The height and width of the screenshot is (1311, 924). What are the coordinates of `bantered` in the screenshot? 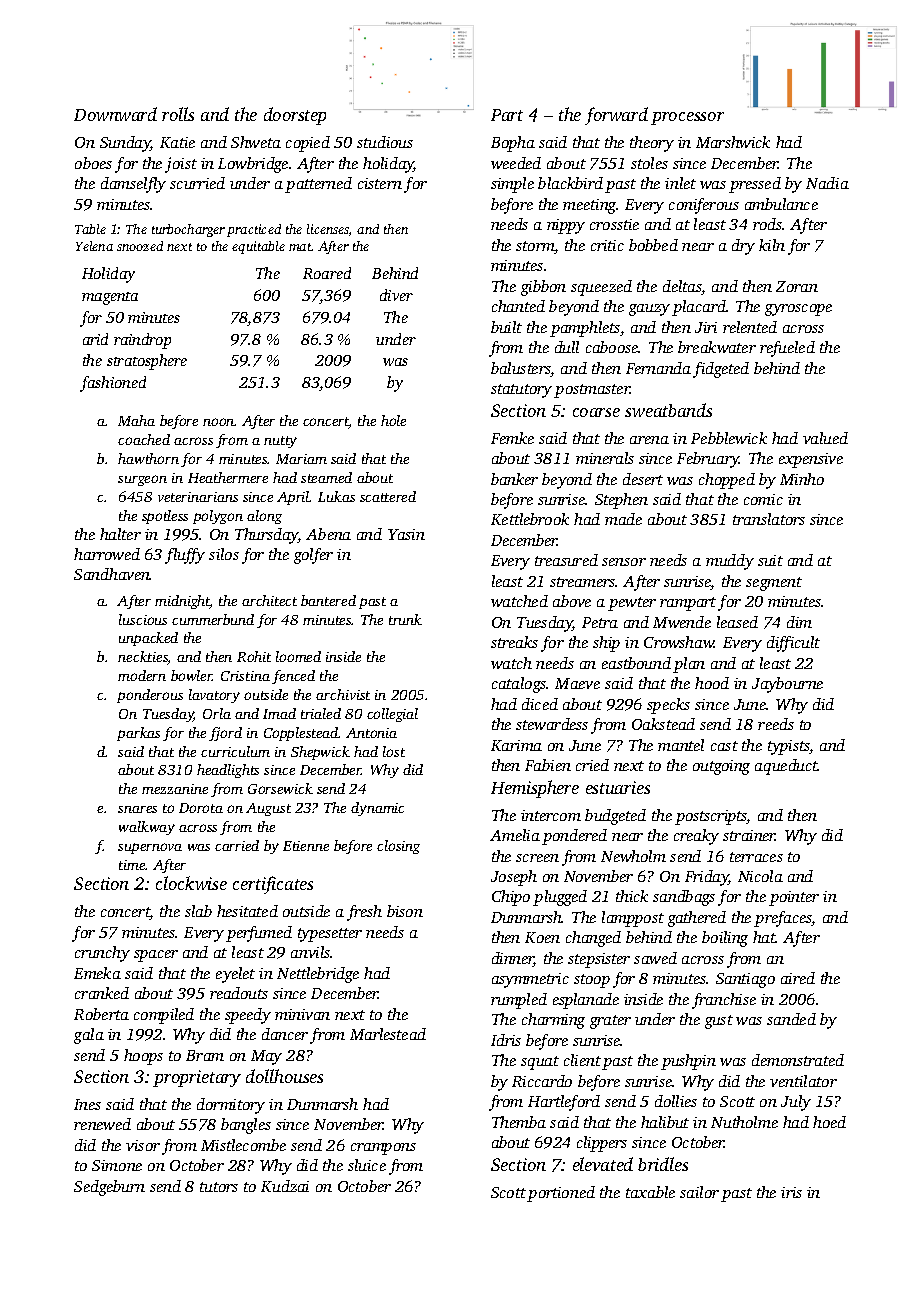 It's located at (328, 600).
